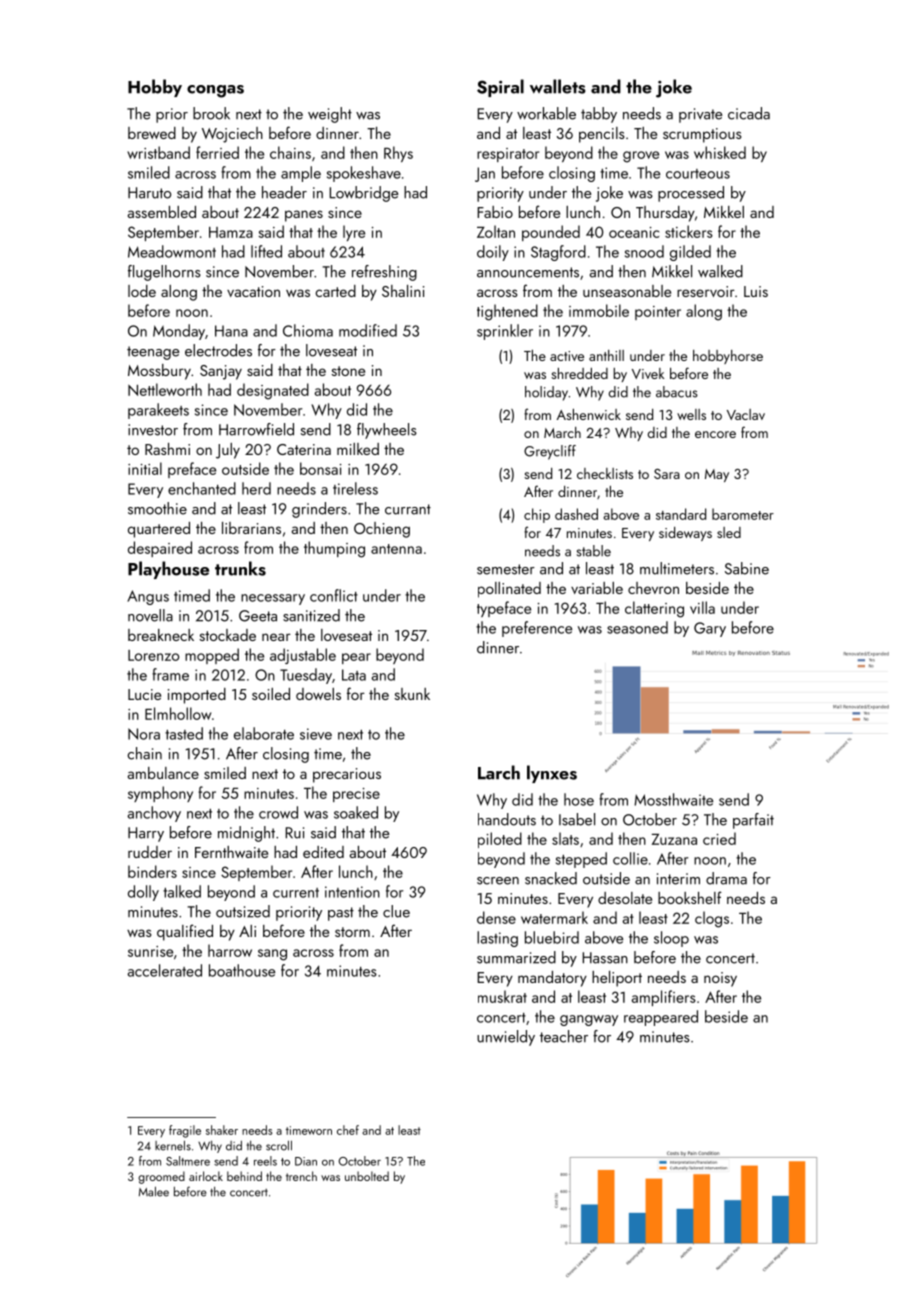 This document has height=1316, width=908. Describe the element at coordinates (746, 414) in the document. I see `Vaclav` at that location.
